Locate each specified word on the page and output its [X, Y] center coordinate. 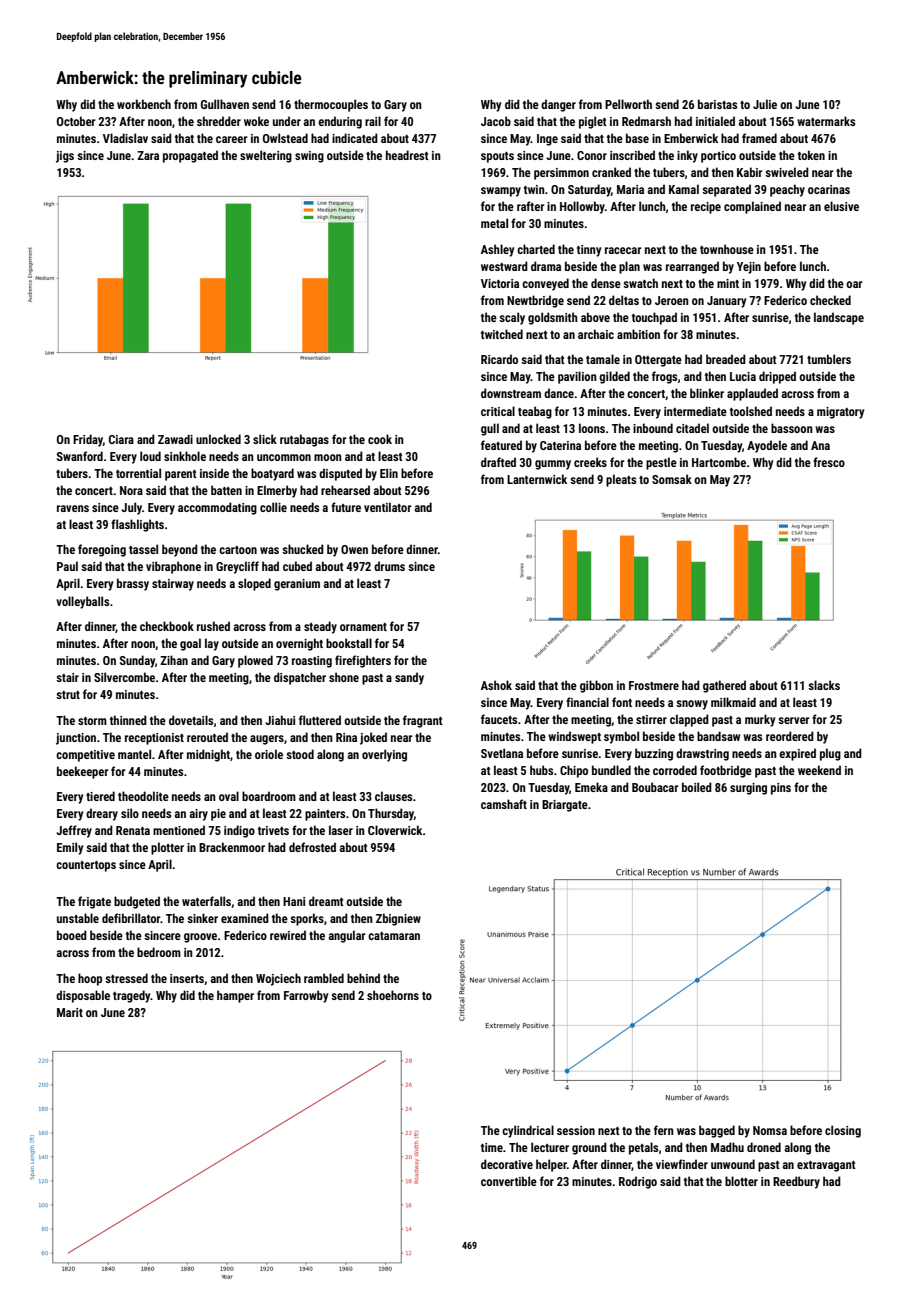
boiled [697, 787]
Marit [70, 1012]
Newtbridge [535, 301]
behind [363, 978]
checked [830, 300]
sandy [409, 678]
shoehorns [393, 995]
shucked [303, 549]
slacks [824, 685]
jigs [65, 157]
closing [843, 1131]
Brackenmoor [232, 847]
